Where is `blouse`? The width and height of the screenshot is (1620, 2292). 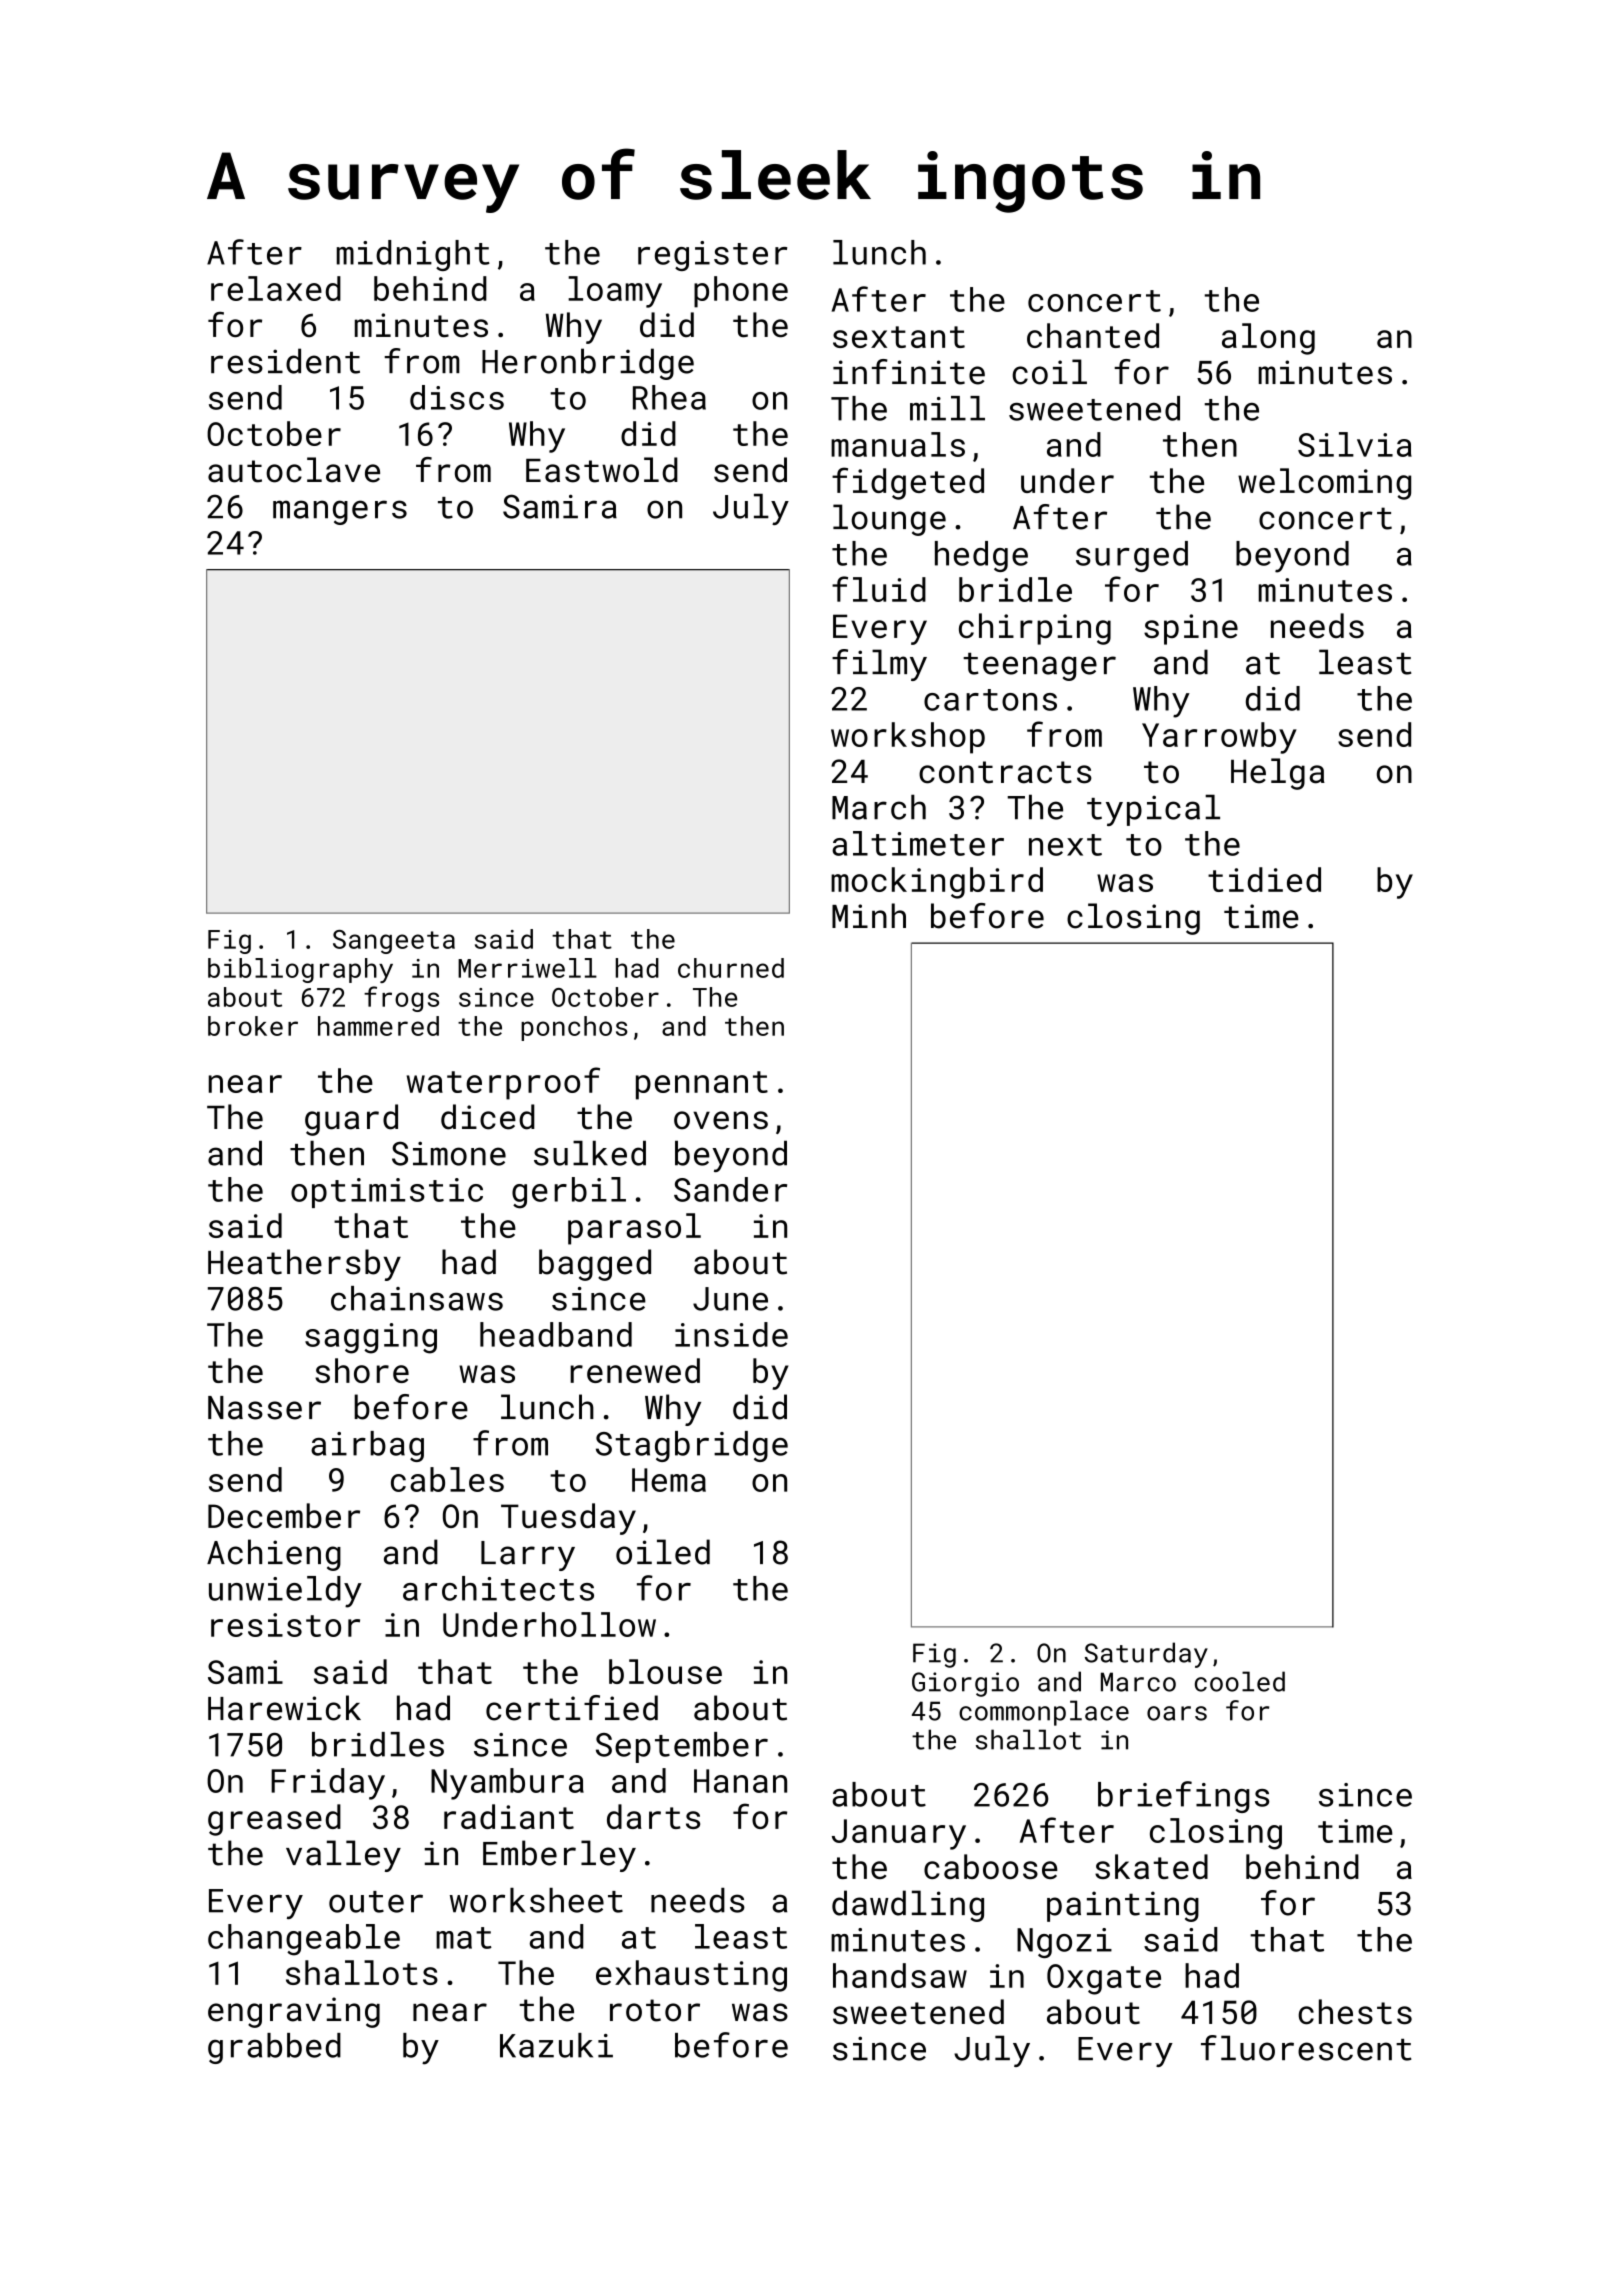 blouse is located at coordinates (665, 1671).
